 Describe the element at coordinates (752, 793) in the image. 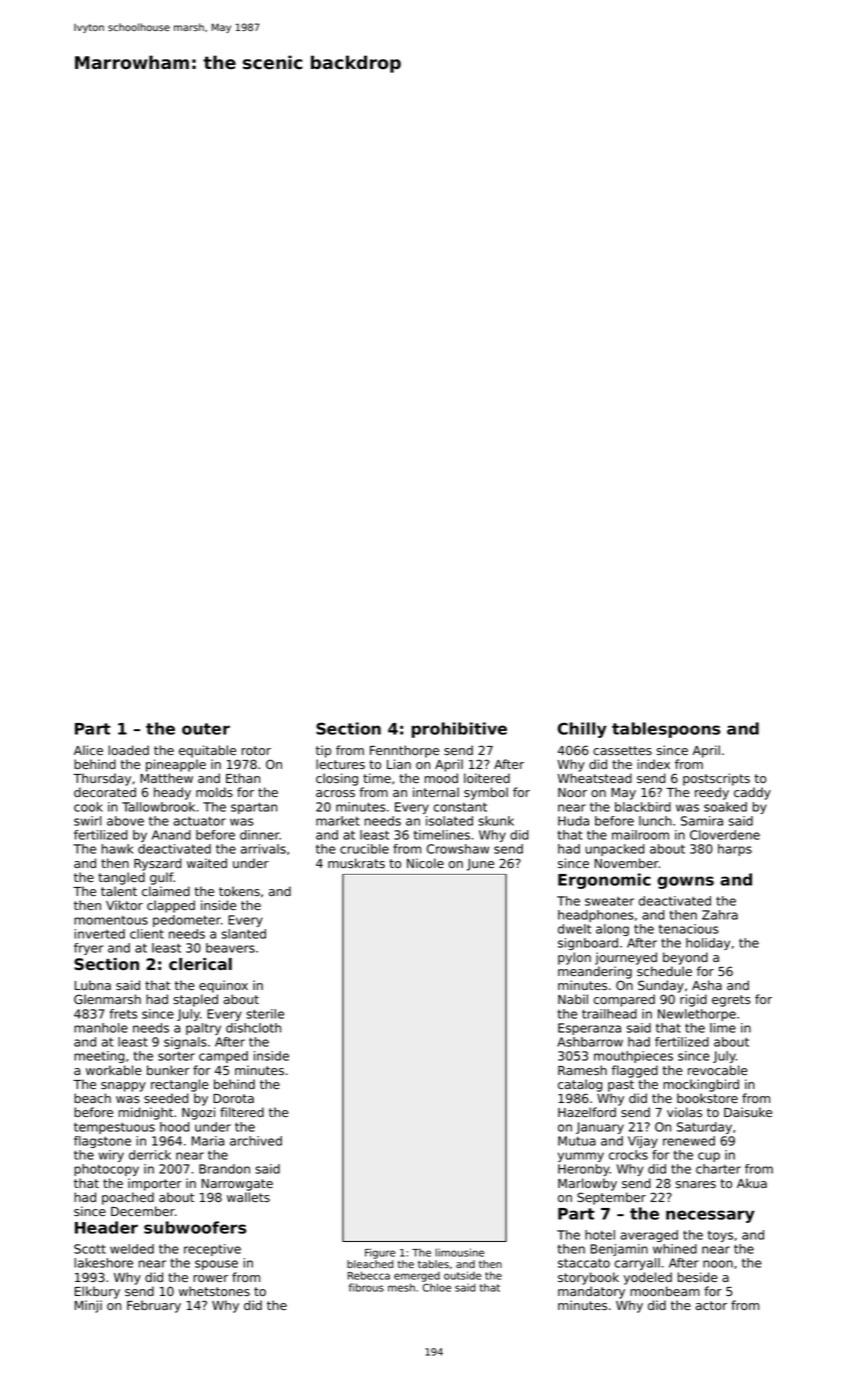

I see `caddy` at that location.
